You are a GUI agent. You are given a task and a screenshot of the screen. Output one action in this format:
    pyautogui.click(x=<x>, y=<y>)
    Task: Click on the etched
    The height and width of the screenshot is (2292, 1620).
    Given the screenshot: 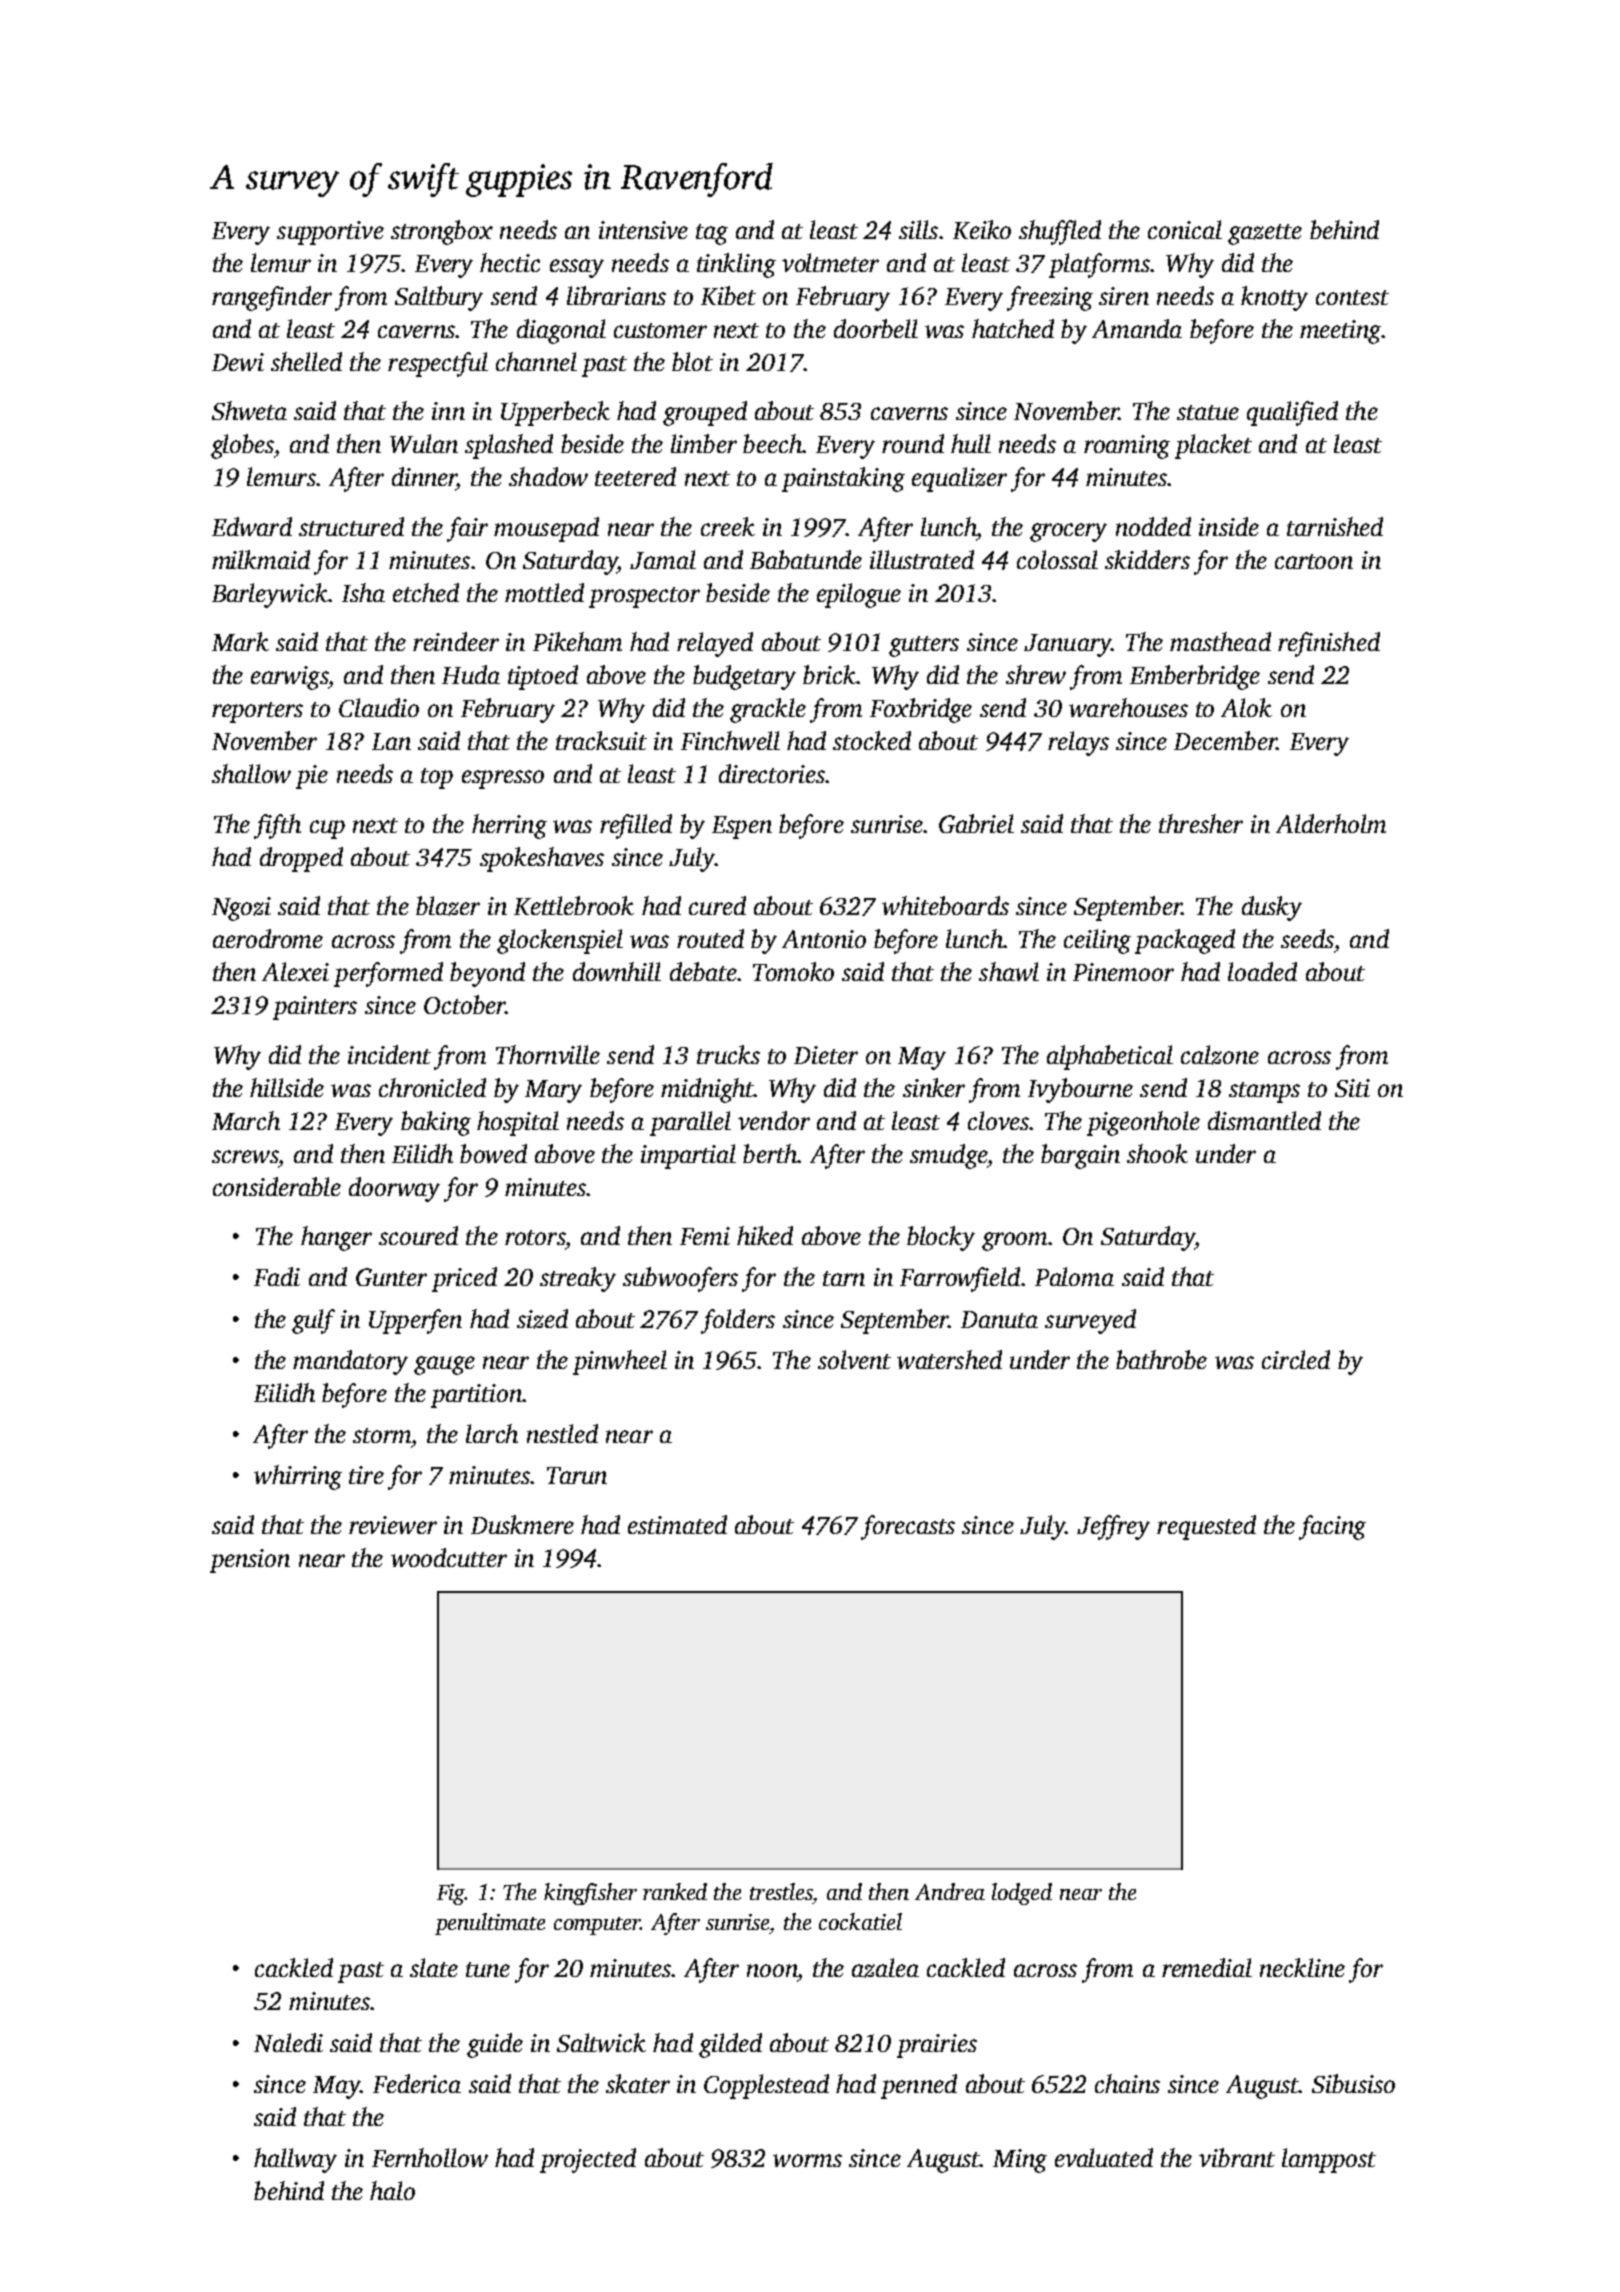 What is the action you would take?
    pyautogui.click(x=426, y=592)
